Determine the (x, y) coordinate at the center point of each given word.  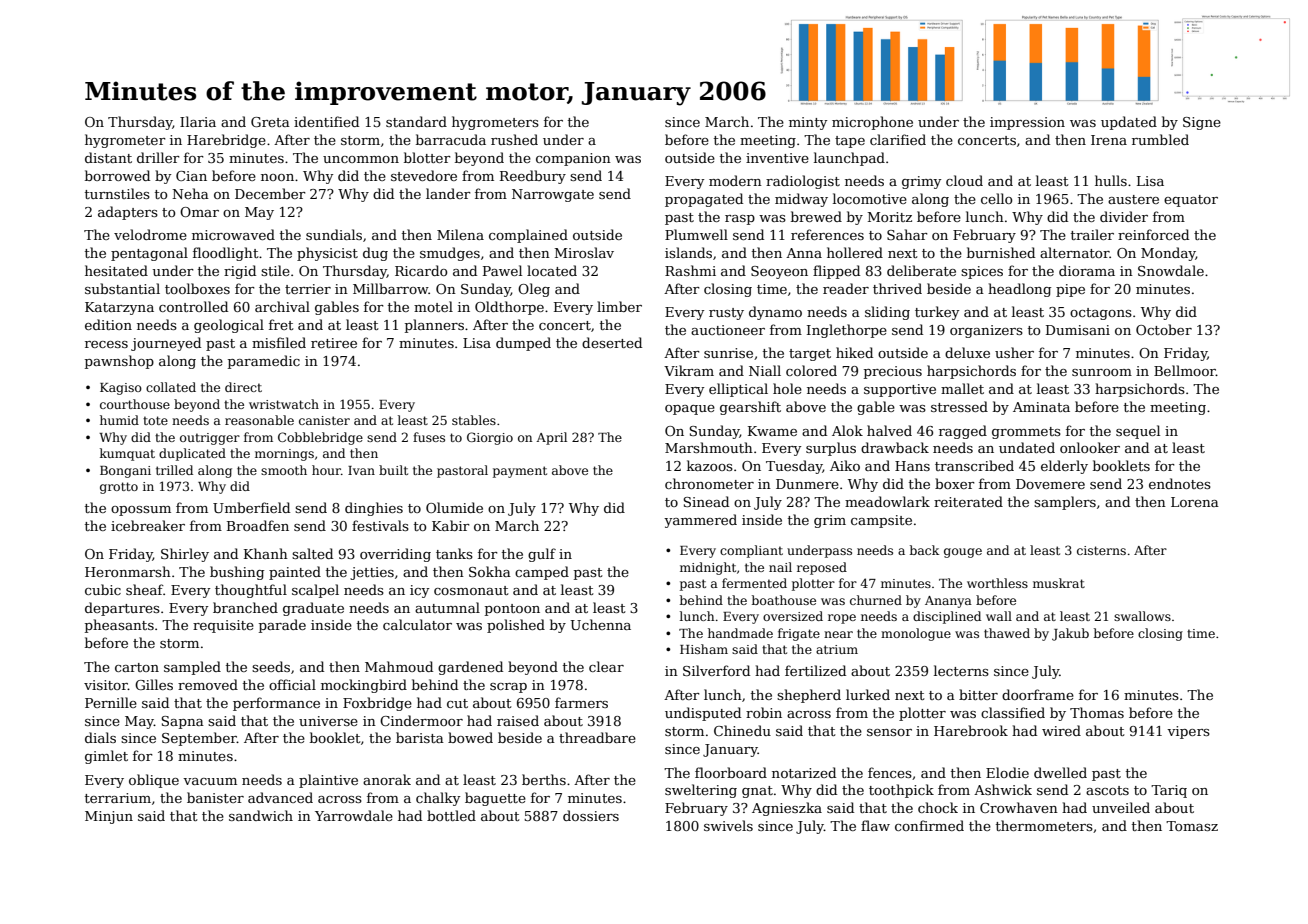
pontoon (512, 610)
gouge (963, 553)
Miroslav (584, 252)
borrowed (117, 175)
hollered (855, 252)
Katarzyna (119, 308)
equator (1191, 201)
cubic (103, 589)
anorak (387, 779)
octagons (1101, 314)
